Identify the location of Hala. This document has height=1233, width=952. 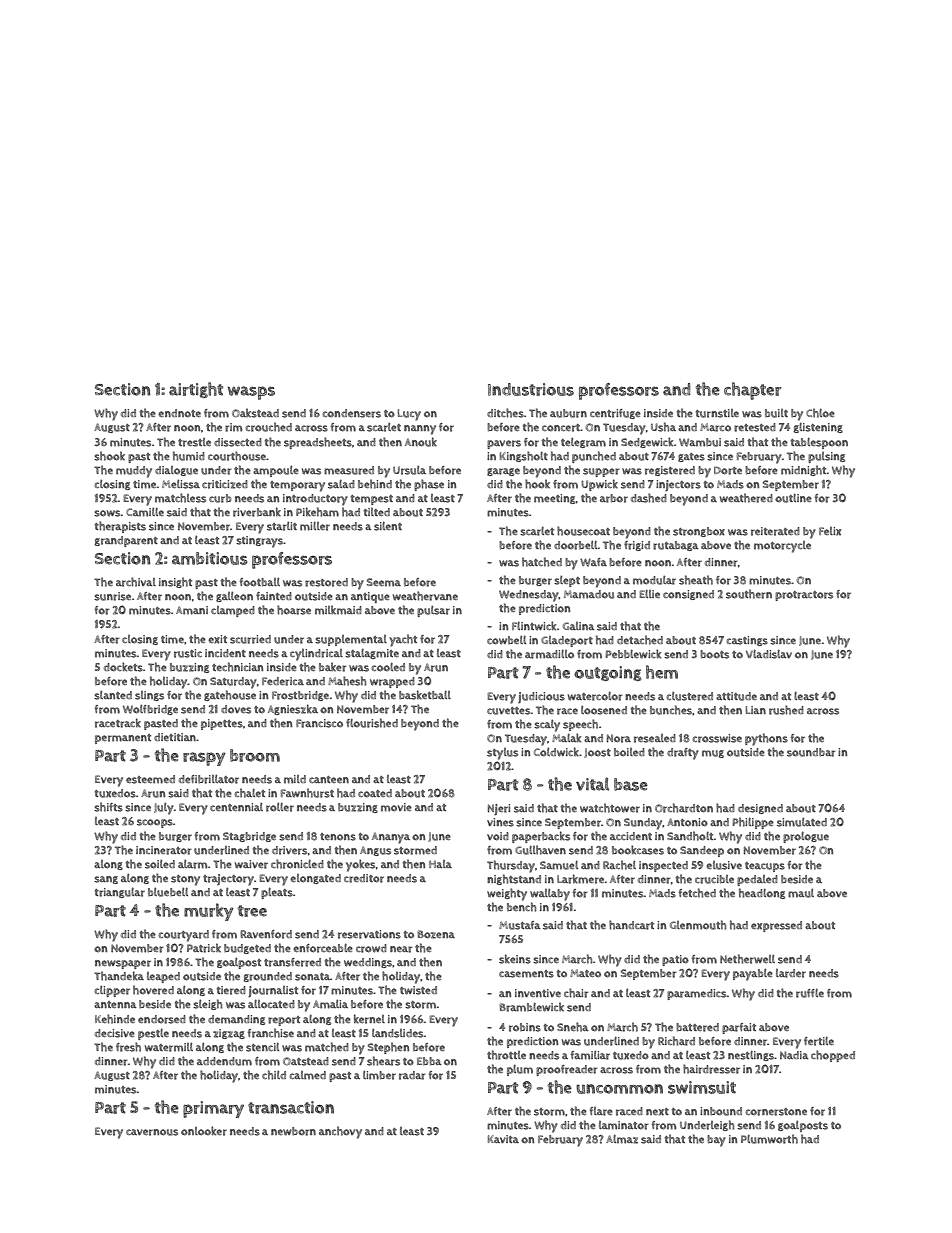
(440, 864).
